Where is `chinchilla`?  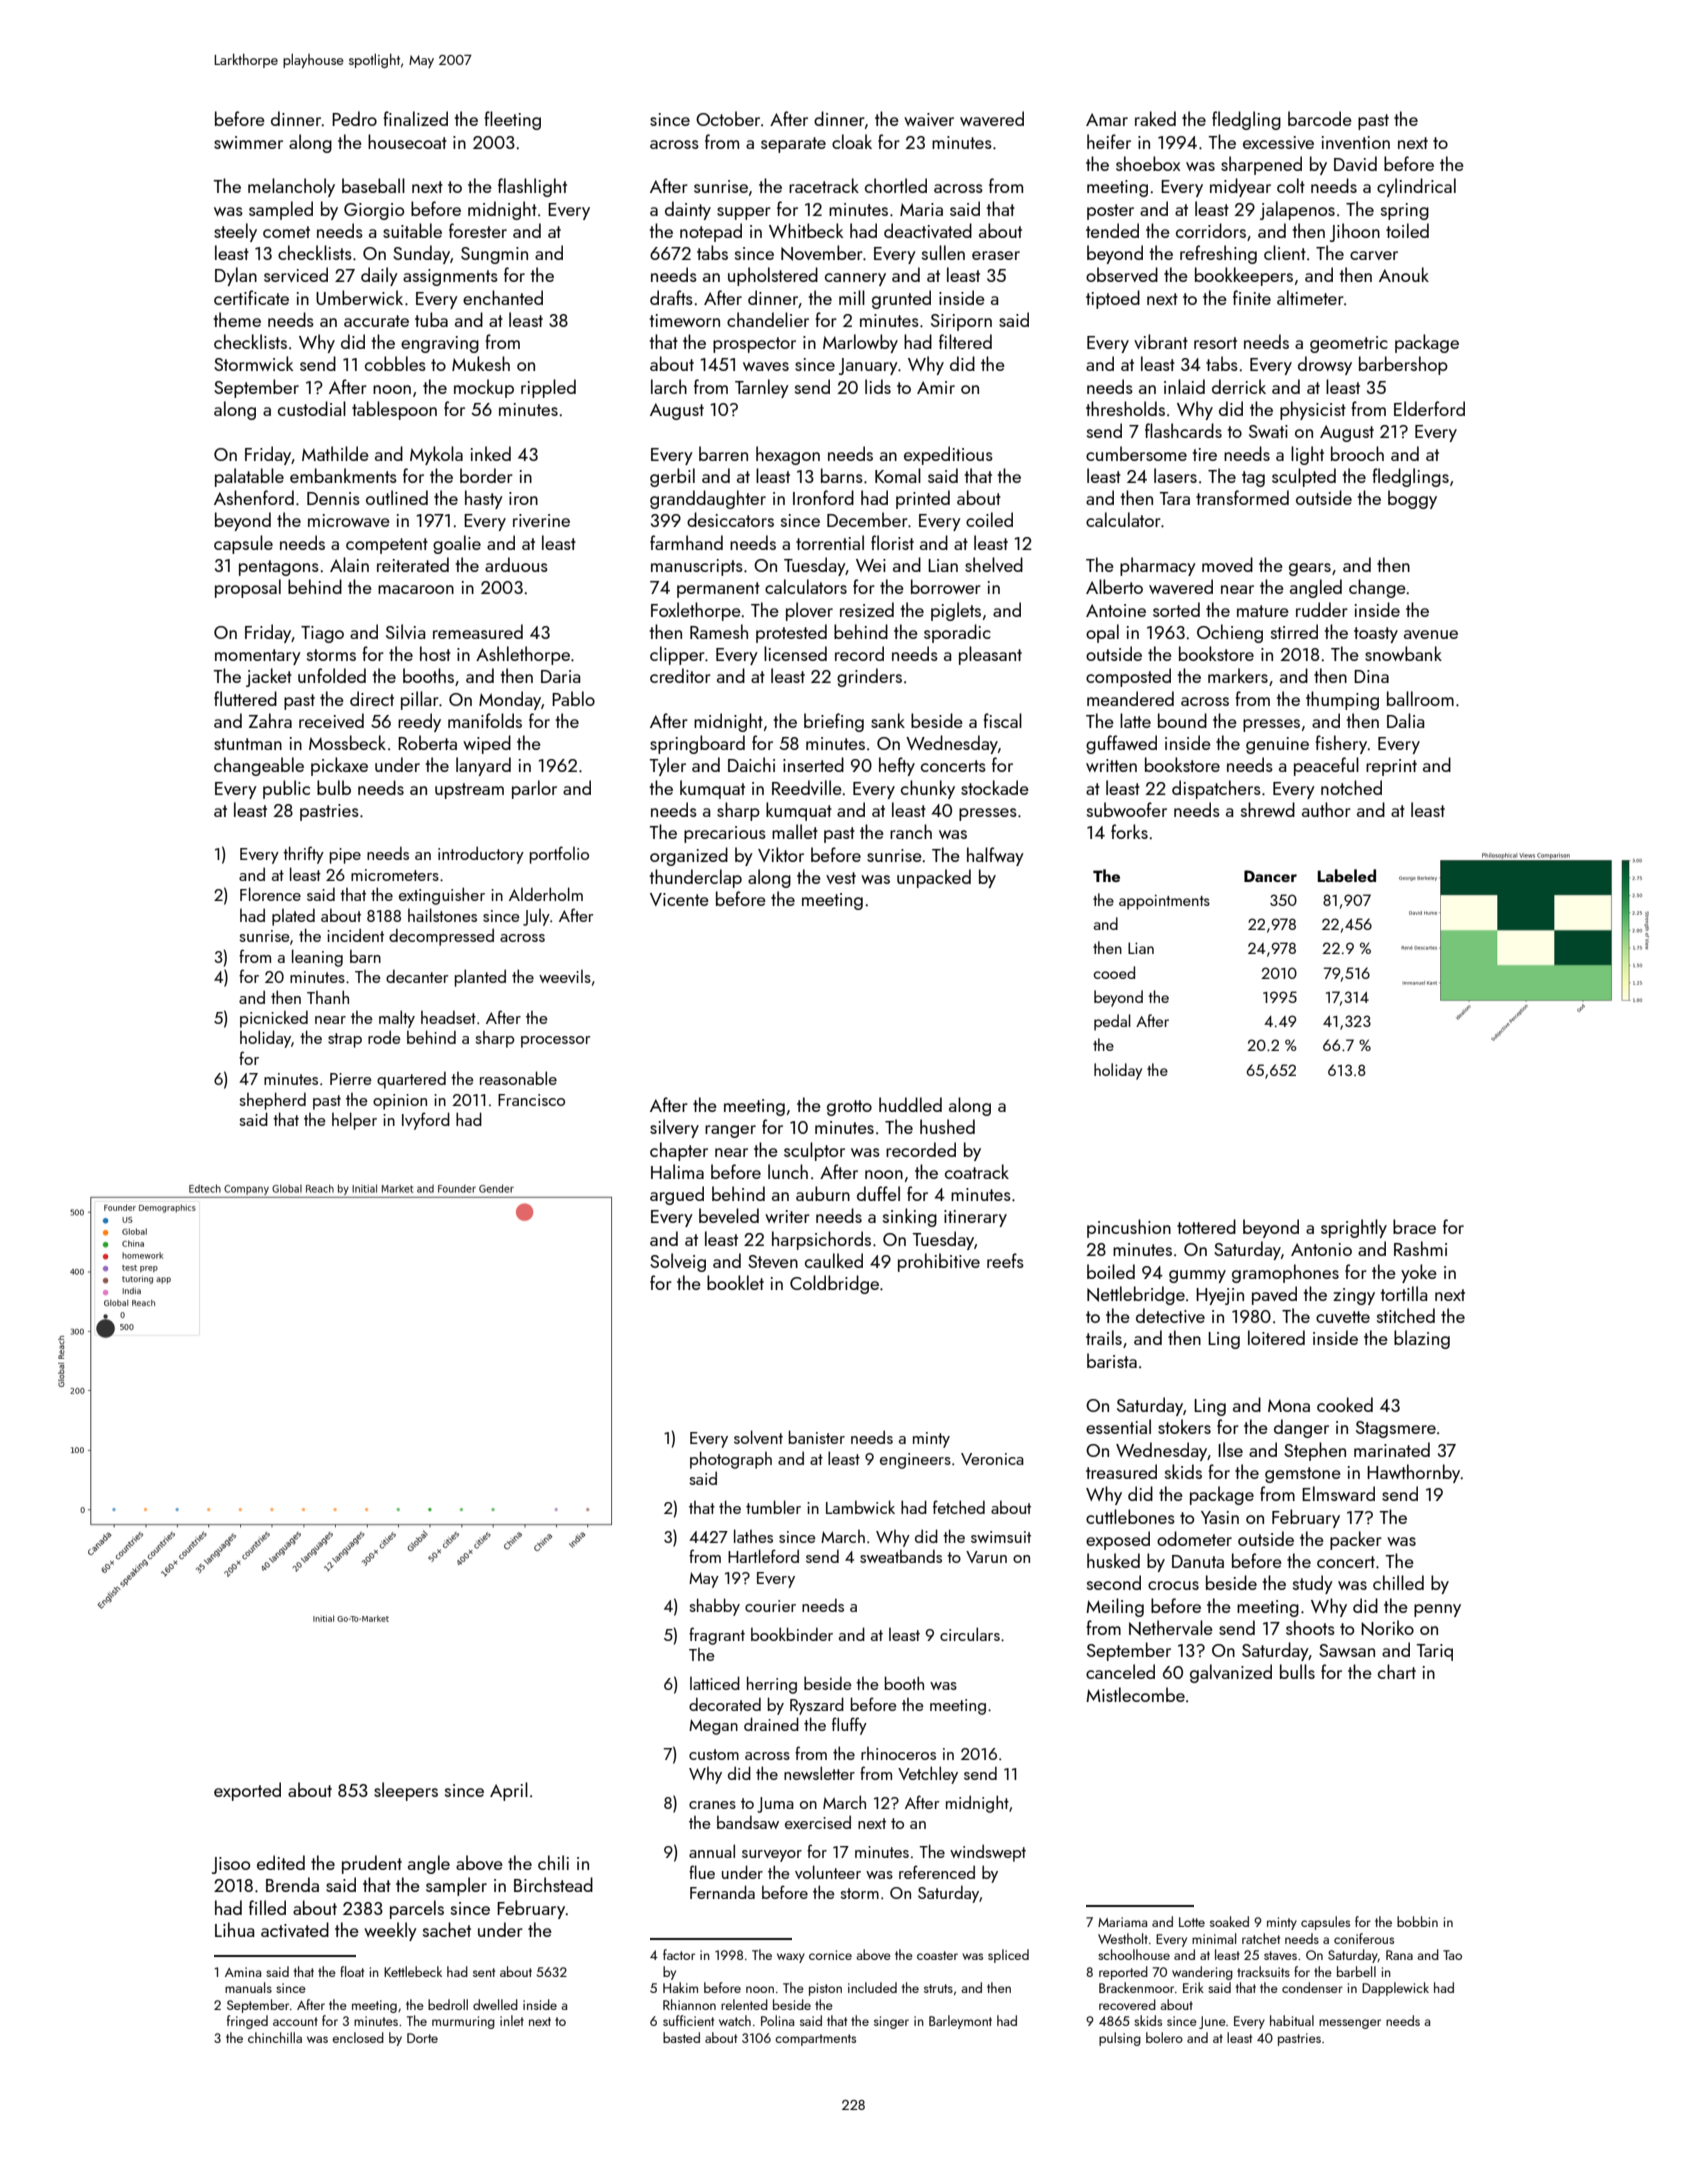 chinchilla is located at coordinates (275, 2037).
